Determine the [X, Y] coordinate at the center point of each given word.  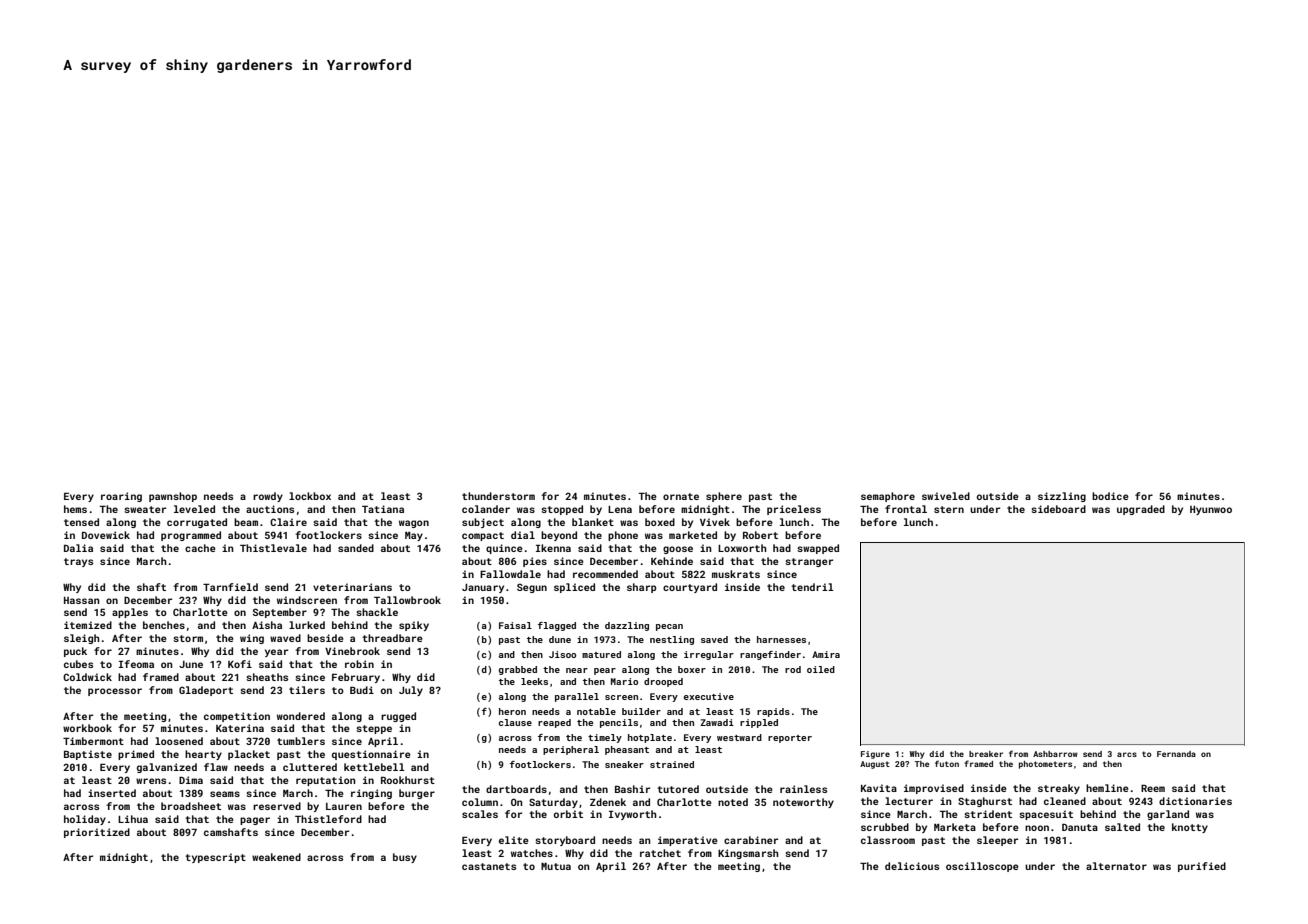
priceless [794, 510]
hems [75, 509]
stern [949, 509]
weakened [276, 857]
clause [515, 722]
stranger [809, 562]
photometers [1045, 765]
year [276, 653]
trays [78, 562]
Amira [826, 654]
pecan [669, 627]
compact [483, 536]
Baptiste [88, 755]
